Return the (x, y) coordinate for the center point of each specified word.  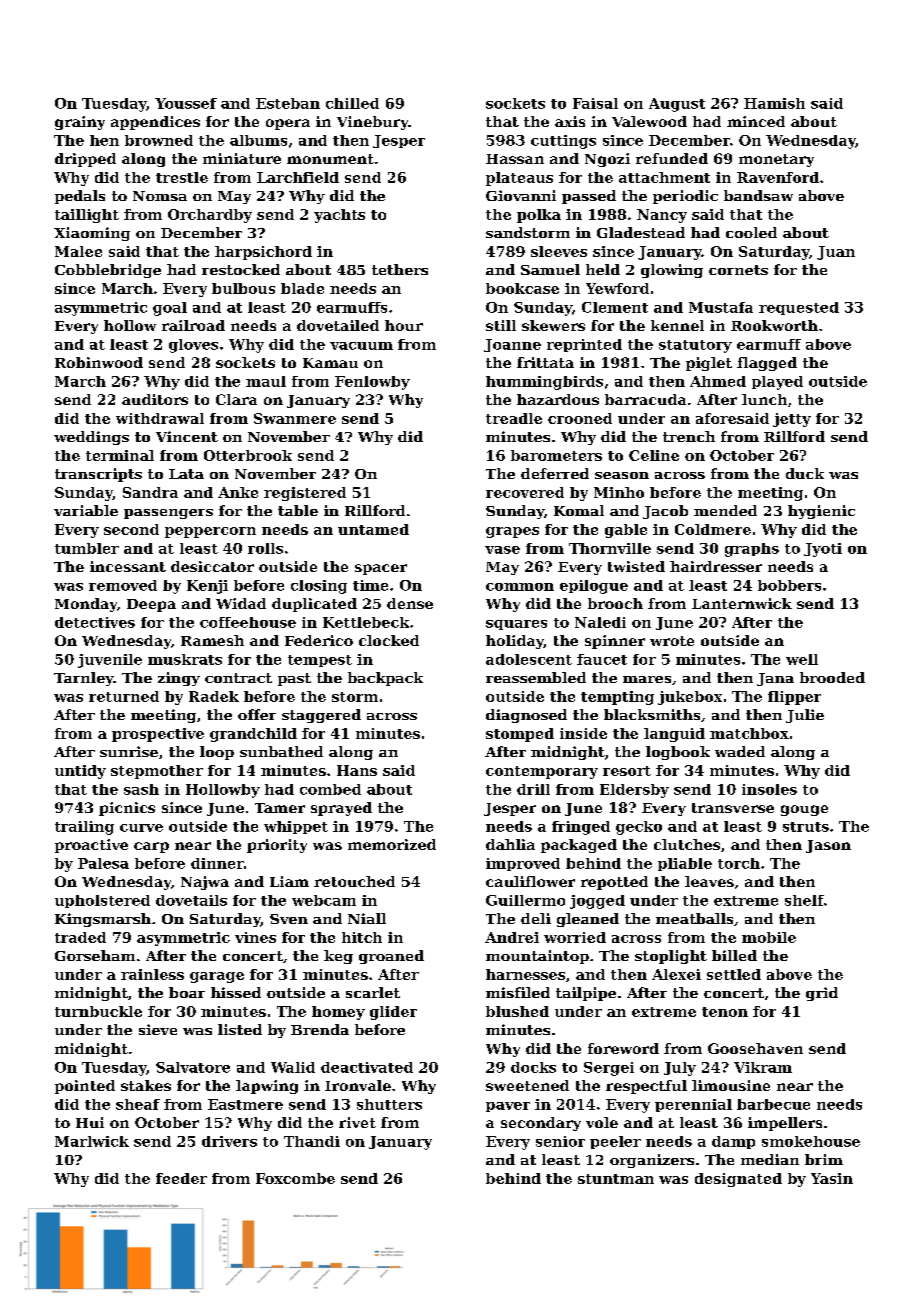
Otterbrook (248, 455)
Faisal (595, 103)
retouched (354, 881)
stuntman (616, 1179)
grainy (80, 123)
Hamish (774, 103)
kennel (677, 325)
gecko (639, 828)
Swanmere (295, 418)
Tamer (280, 808)
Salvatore (193, 1067)
